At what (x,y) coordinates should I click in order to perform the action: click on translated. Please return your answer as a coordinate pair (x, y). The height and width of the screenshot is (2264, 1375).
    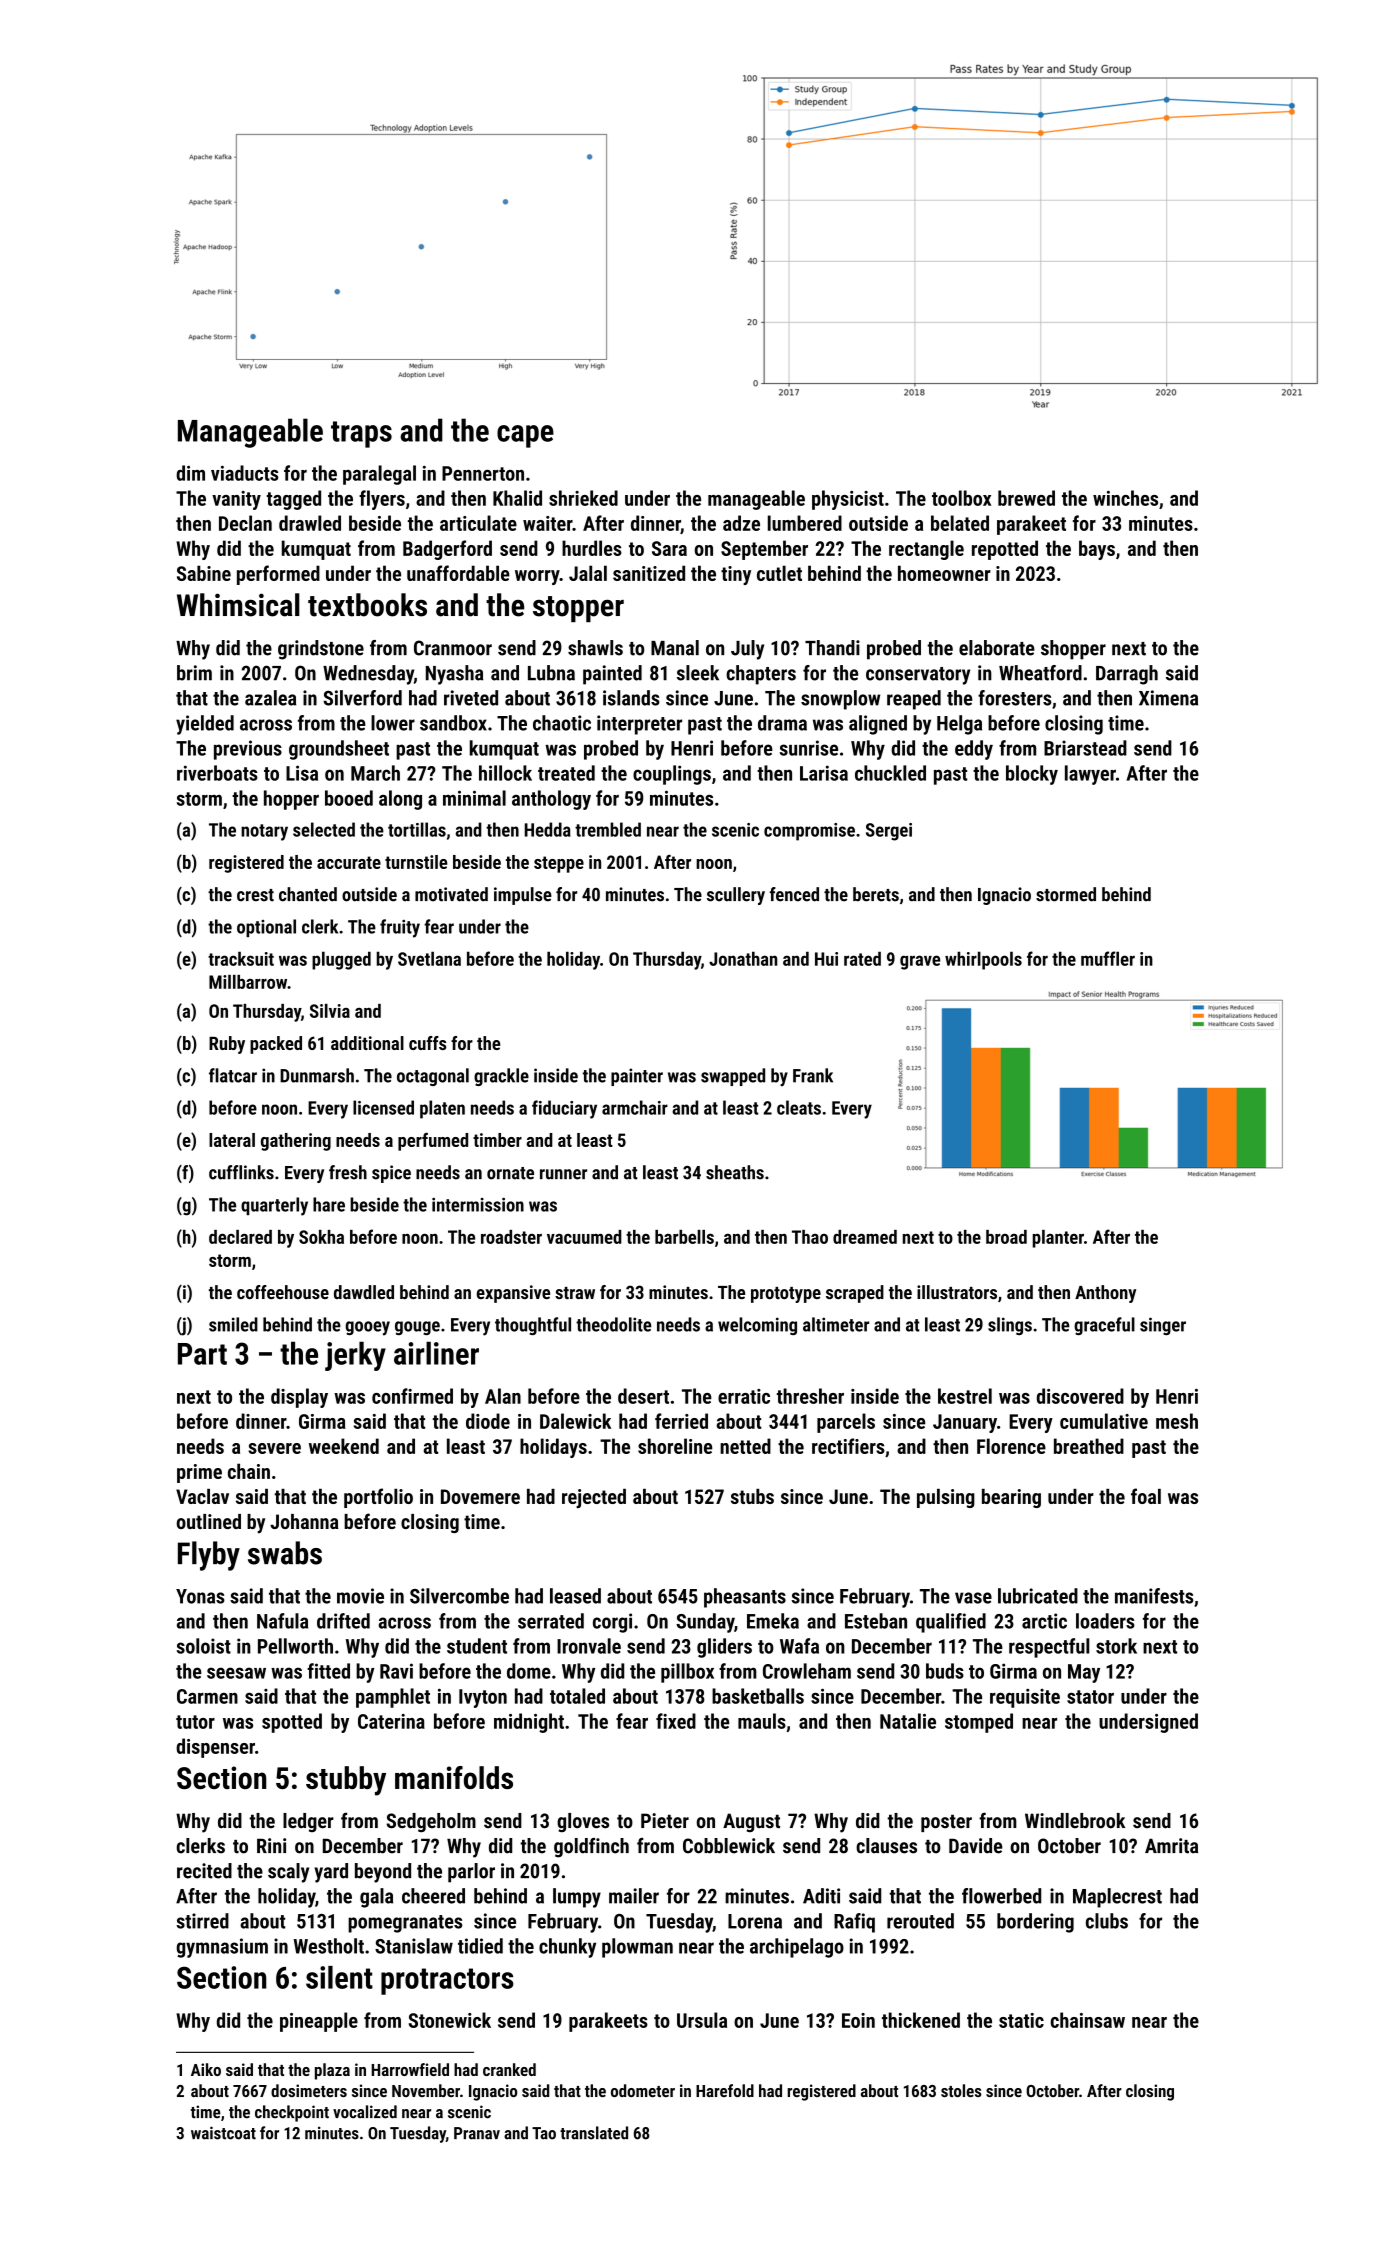
    Looking at the image, I should click on (594, 2133).
